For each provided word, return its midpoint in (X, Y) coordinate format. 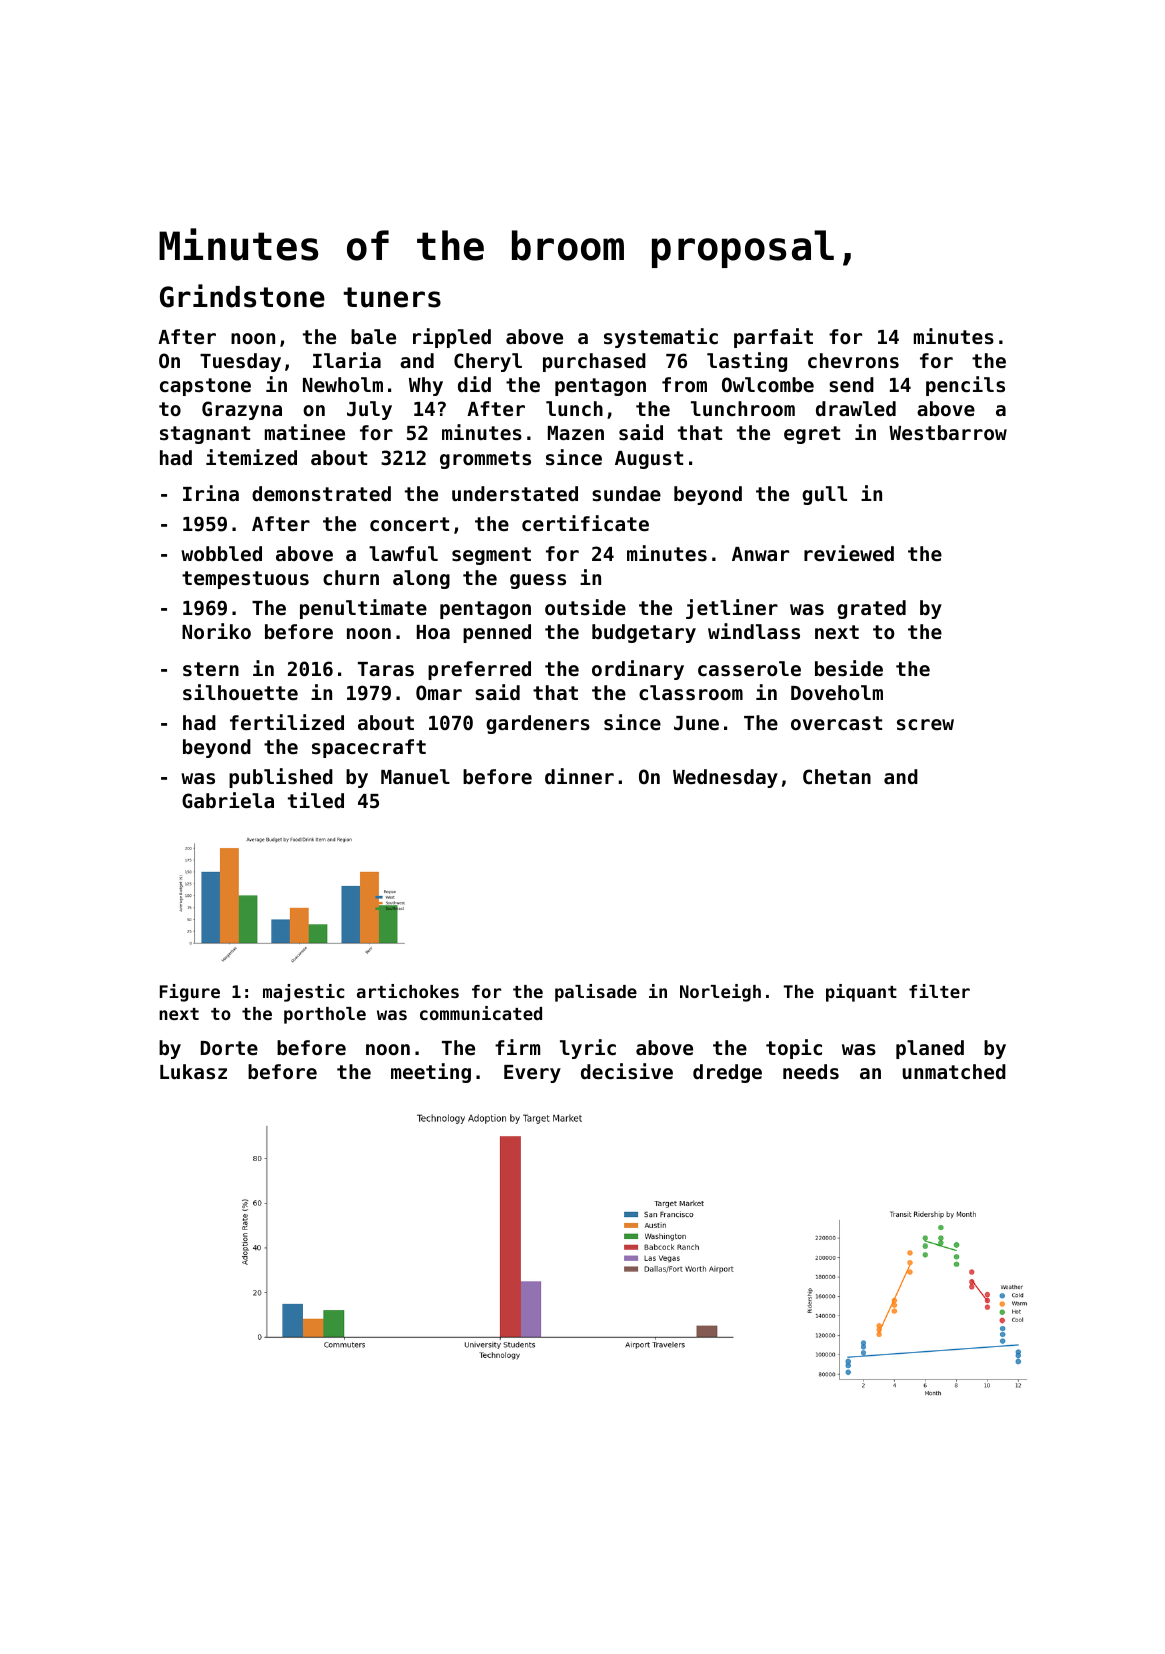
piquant (861, 993)
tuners (392, 297)
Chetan (837, 776)
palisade (596, 993)
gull (824, 495)
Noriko (216, 631)
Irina (211, 493)
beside (849, 668)
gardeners (538, 724)
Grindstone (242, 296)
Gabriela (228, 800)
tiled (316, 800)
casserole (749, 669)
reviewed (849, 553)
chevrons (853, 361)
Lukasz (193, 1071)
